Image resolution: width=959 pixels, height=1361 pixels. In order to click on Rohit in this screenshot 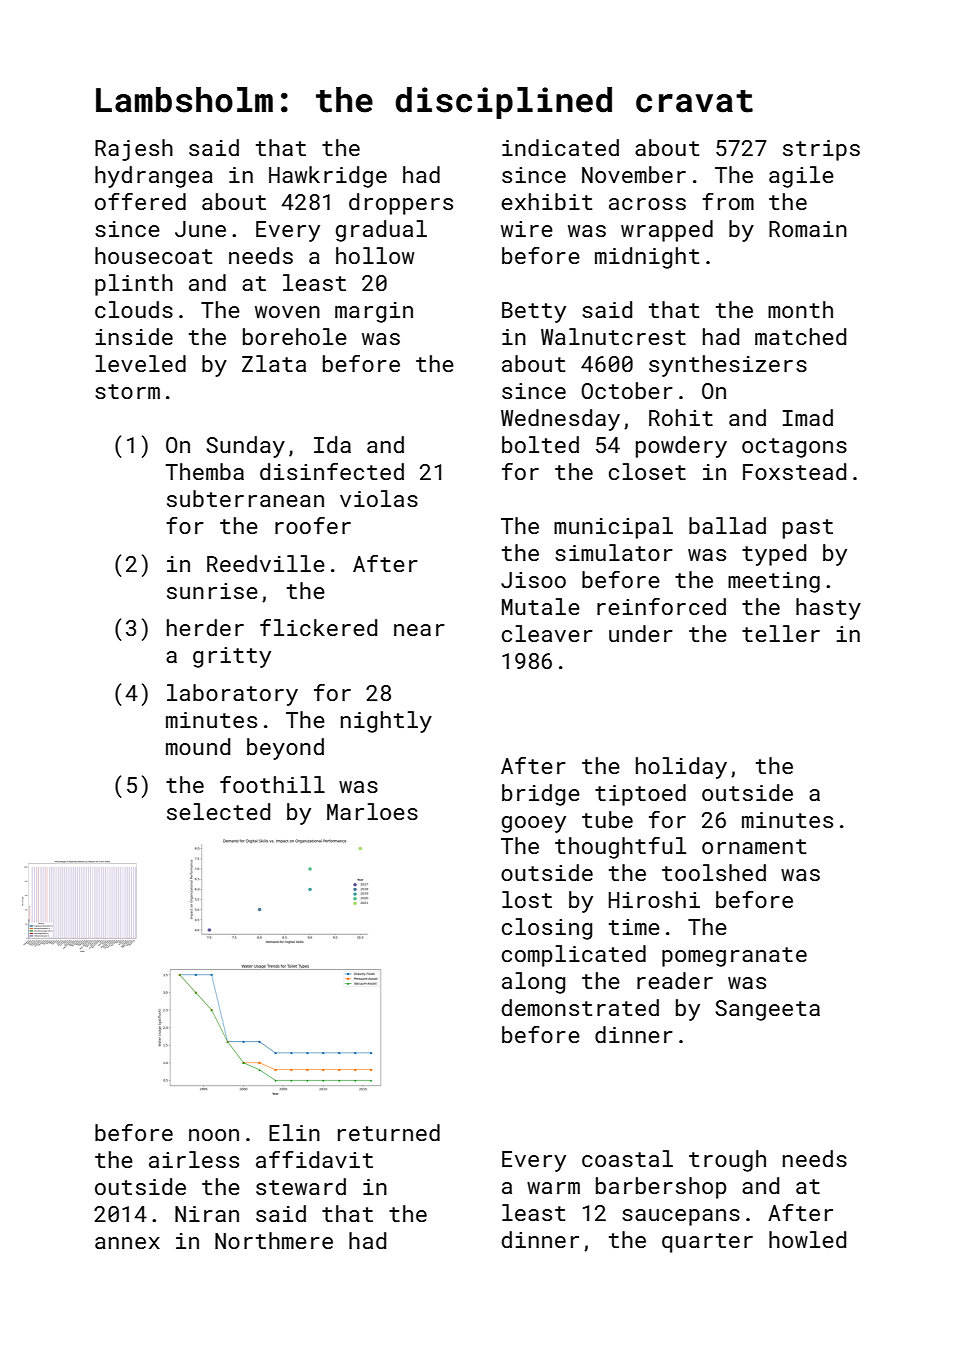, I will do `click(681, 417)`.
